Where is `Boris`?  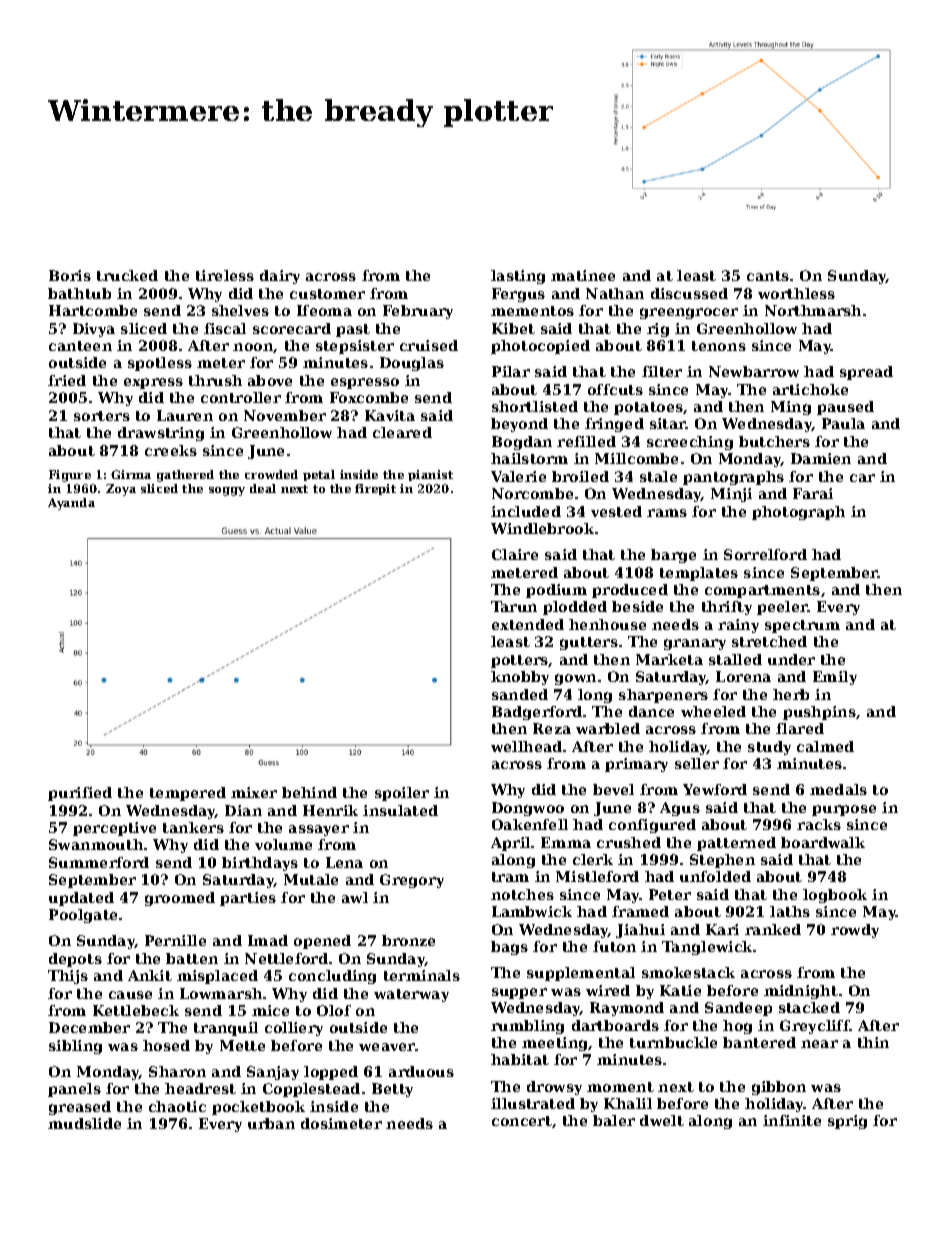
Boris is located at coordinates (70, 275).
